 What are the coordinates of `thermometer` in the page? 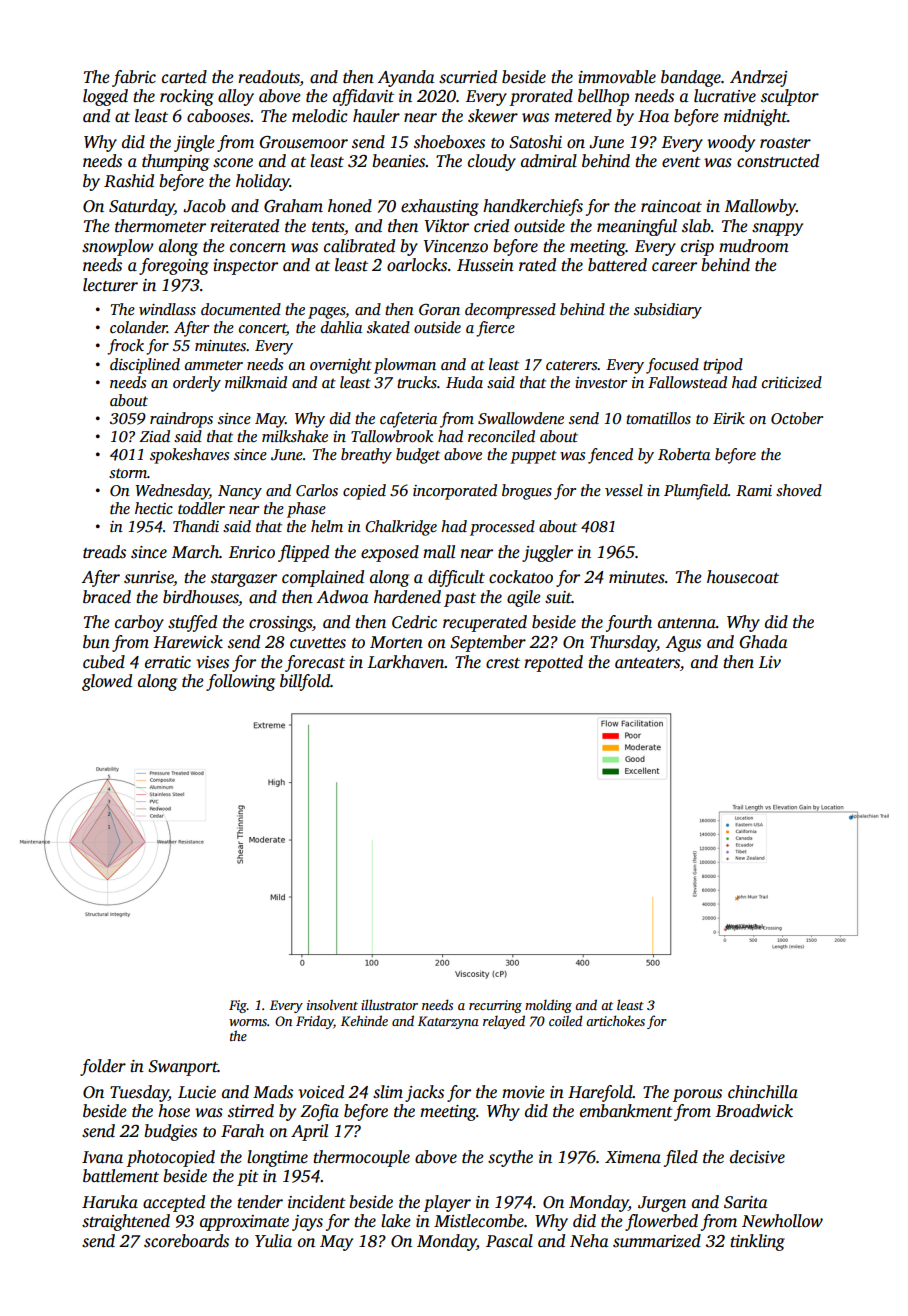 It's located at (160, 226).
